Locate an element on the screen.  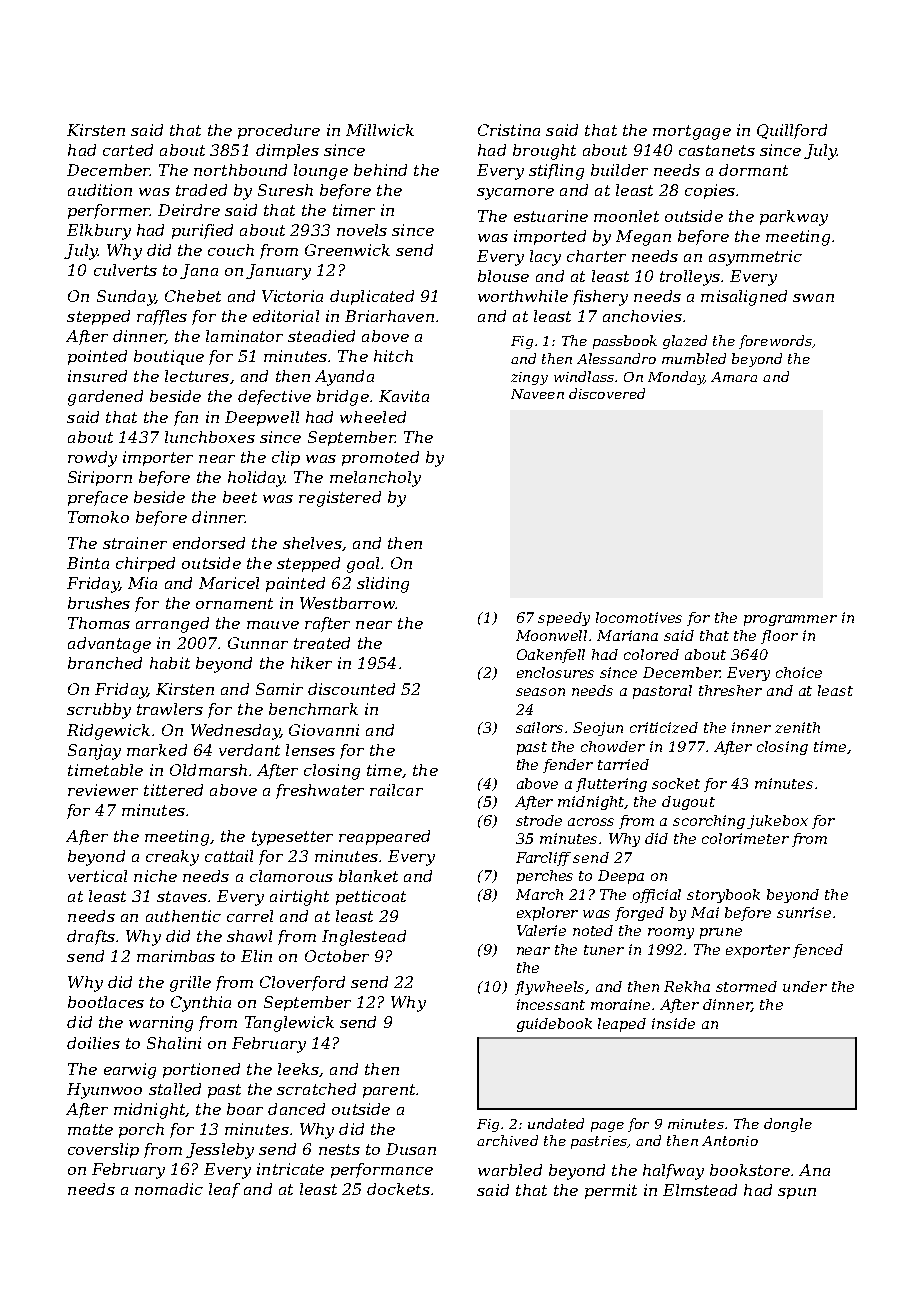
hiker is located at coordinates (311, 663).
